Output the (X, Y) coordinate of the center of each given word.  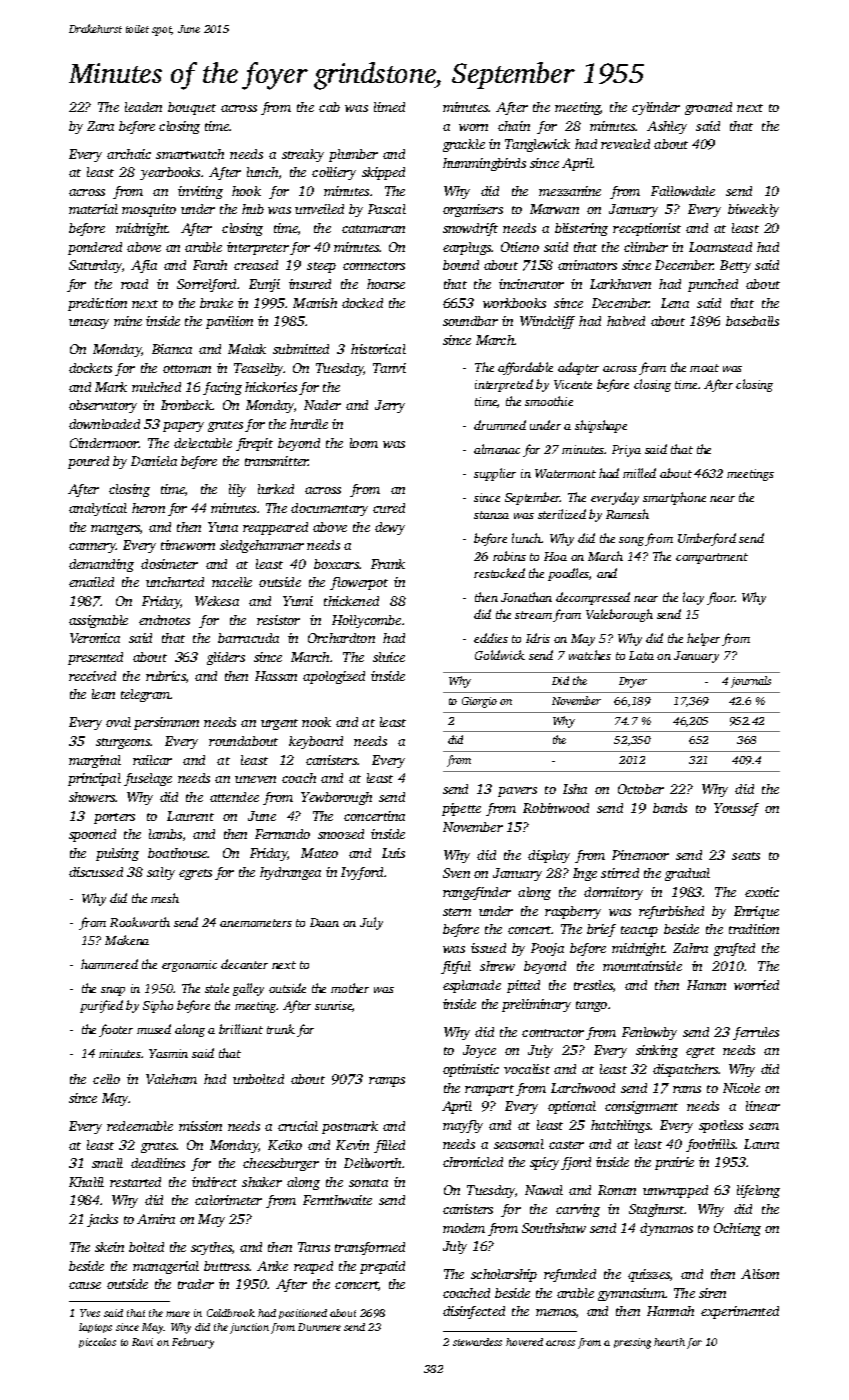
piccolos (97, 1343)
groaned (708, 108)
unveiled (319, 209)
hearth (669, 1342)
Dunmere (319, 1327)
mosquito (149, 210)
